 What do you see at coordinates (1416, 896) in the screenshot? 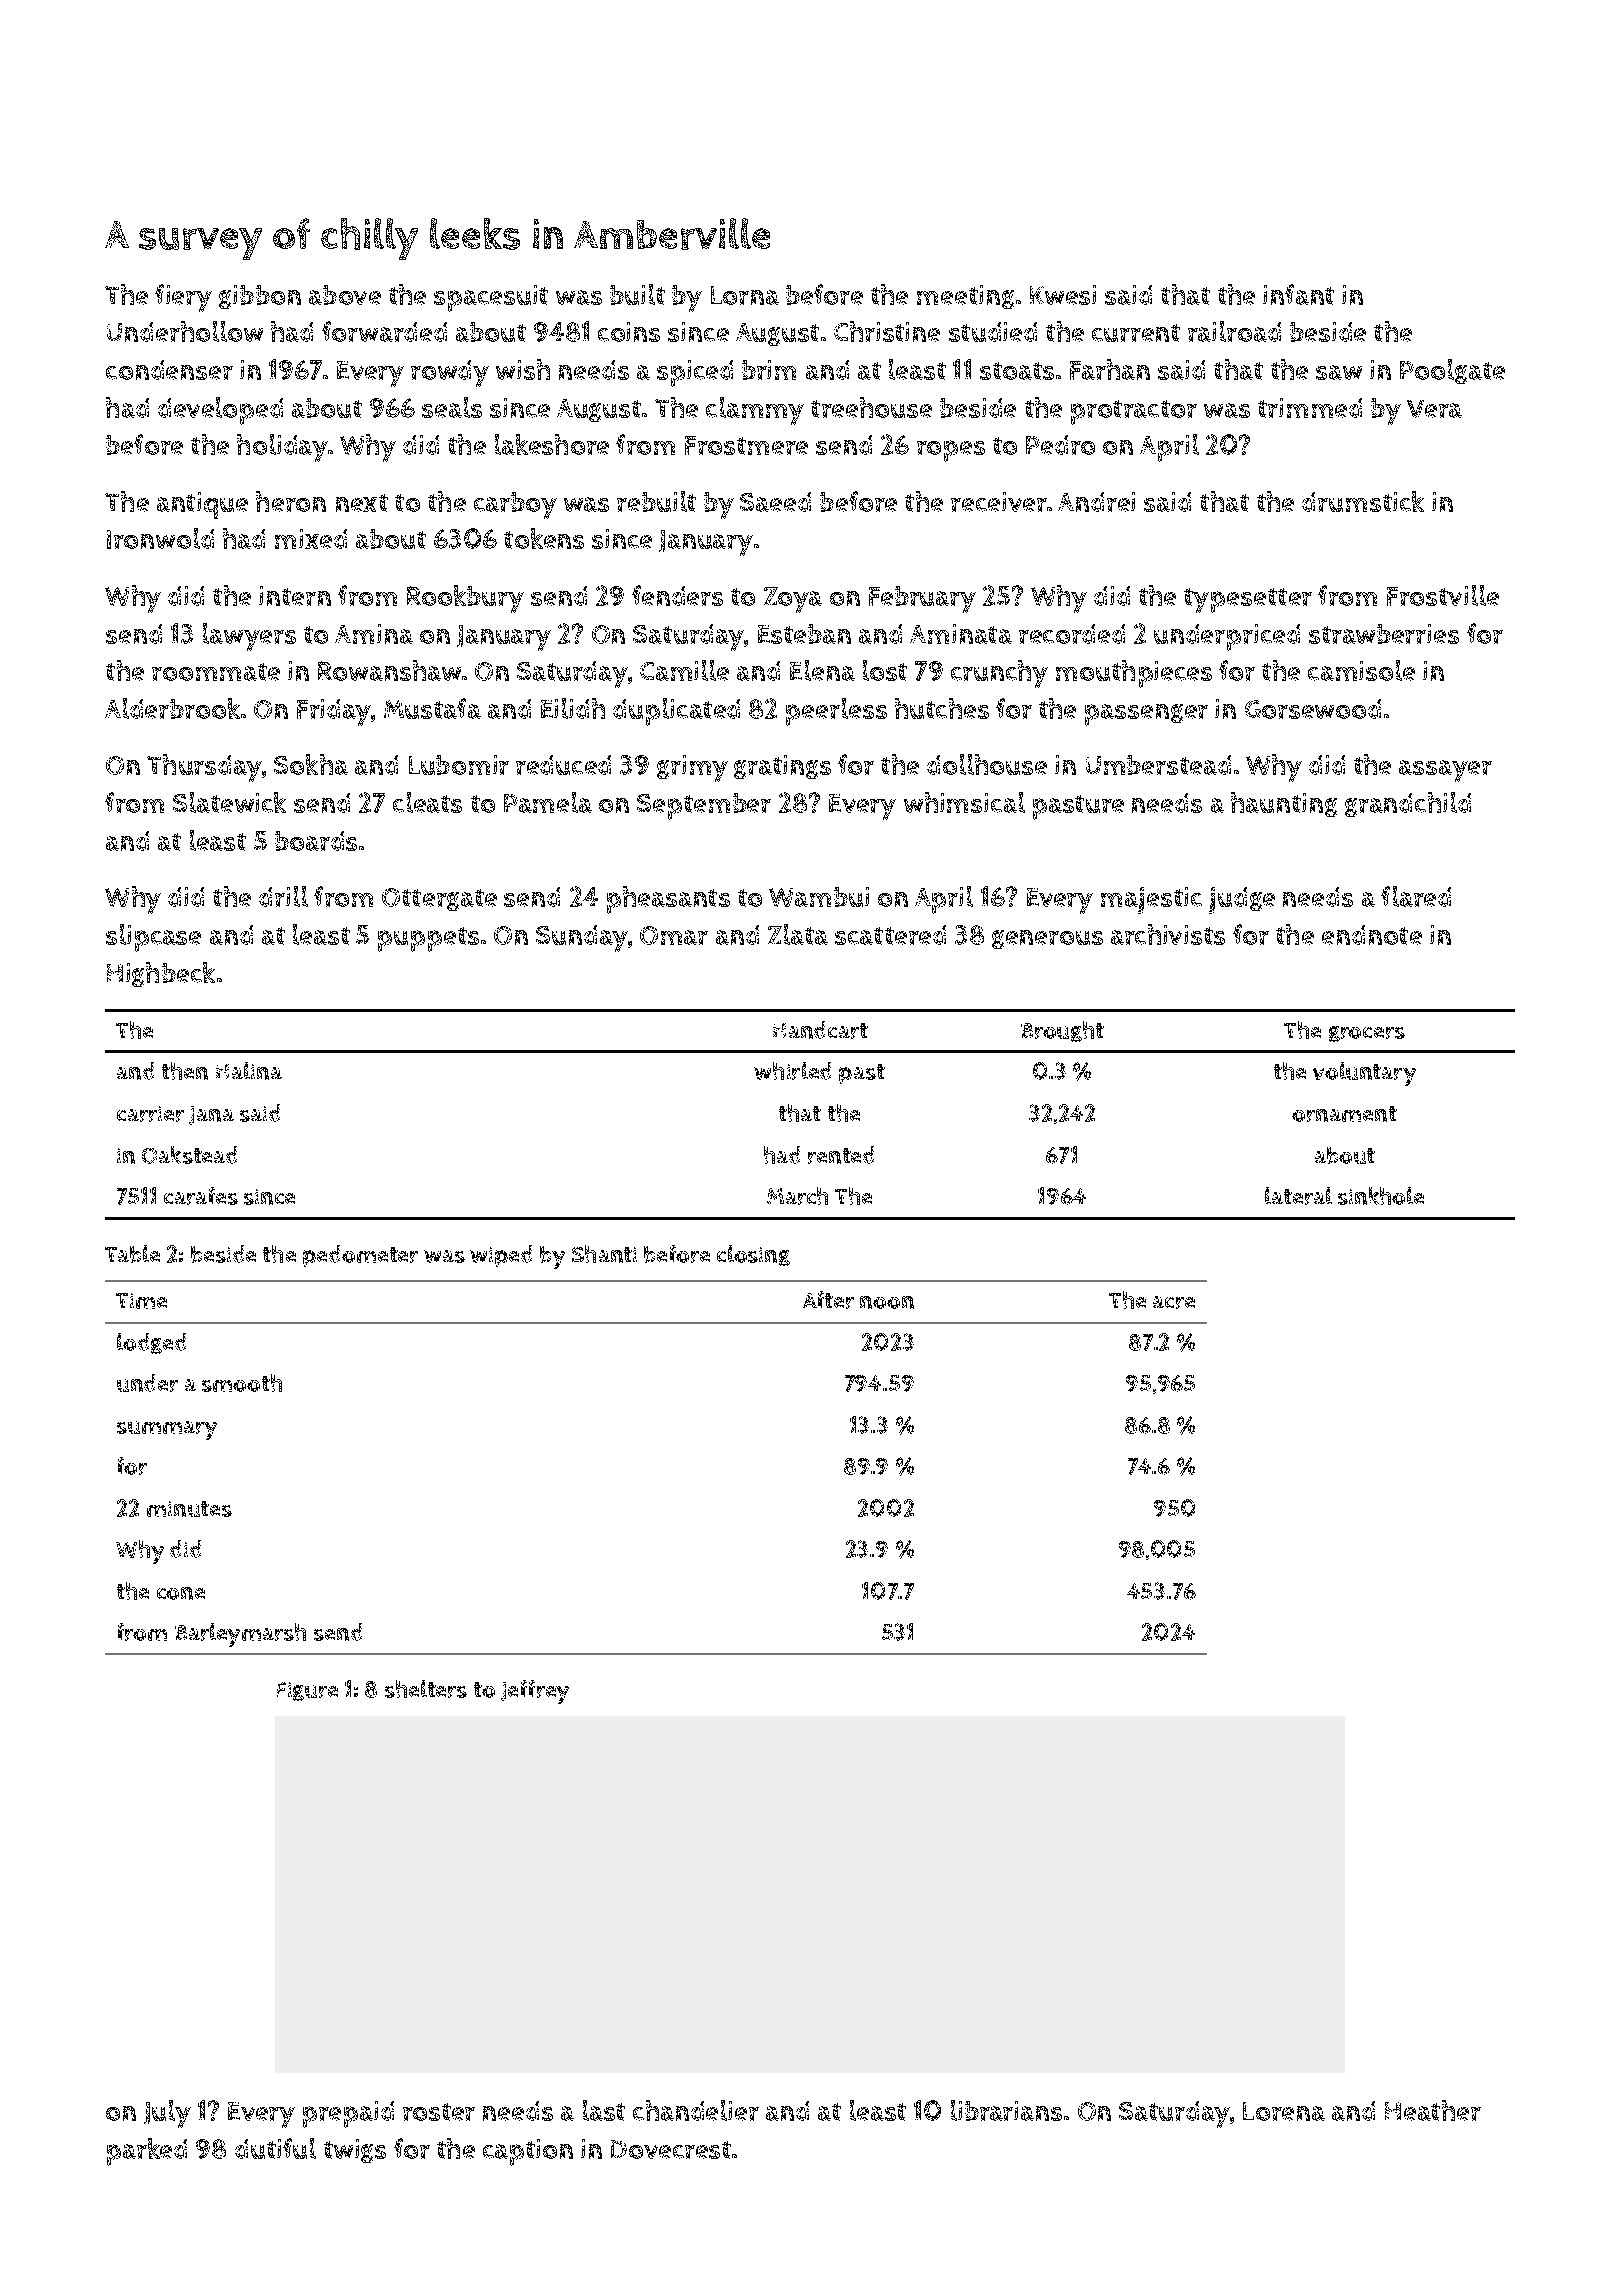
I see `flared` at bounding box center [1416, 896].
